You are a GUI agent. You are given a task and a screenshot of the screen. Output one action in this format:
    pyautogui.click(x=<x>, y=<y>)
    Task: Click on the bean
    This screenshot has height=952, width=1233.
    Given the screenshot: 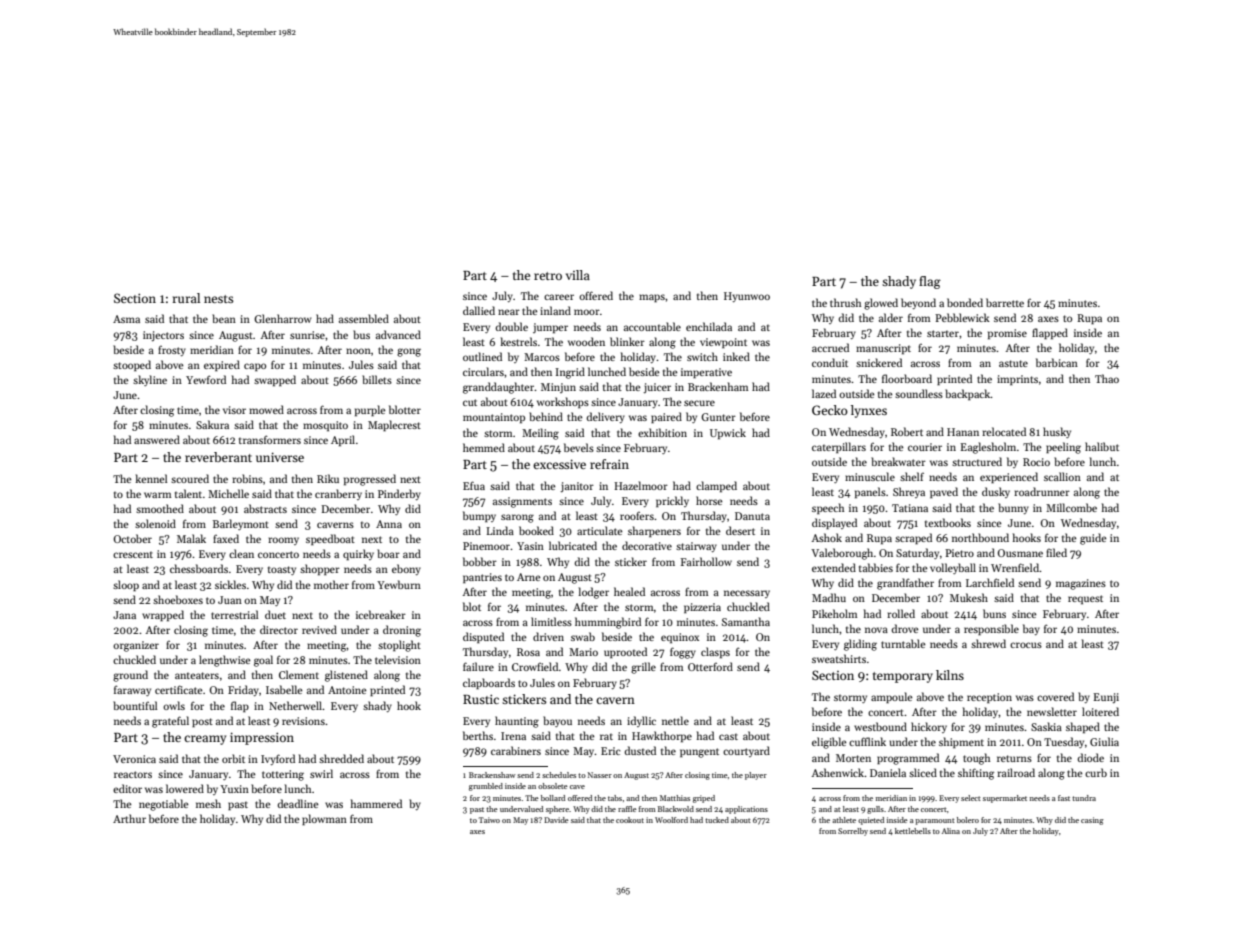 What is the action you would take?
    pyautogui.click(x=224, y=318)
